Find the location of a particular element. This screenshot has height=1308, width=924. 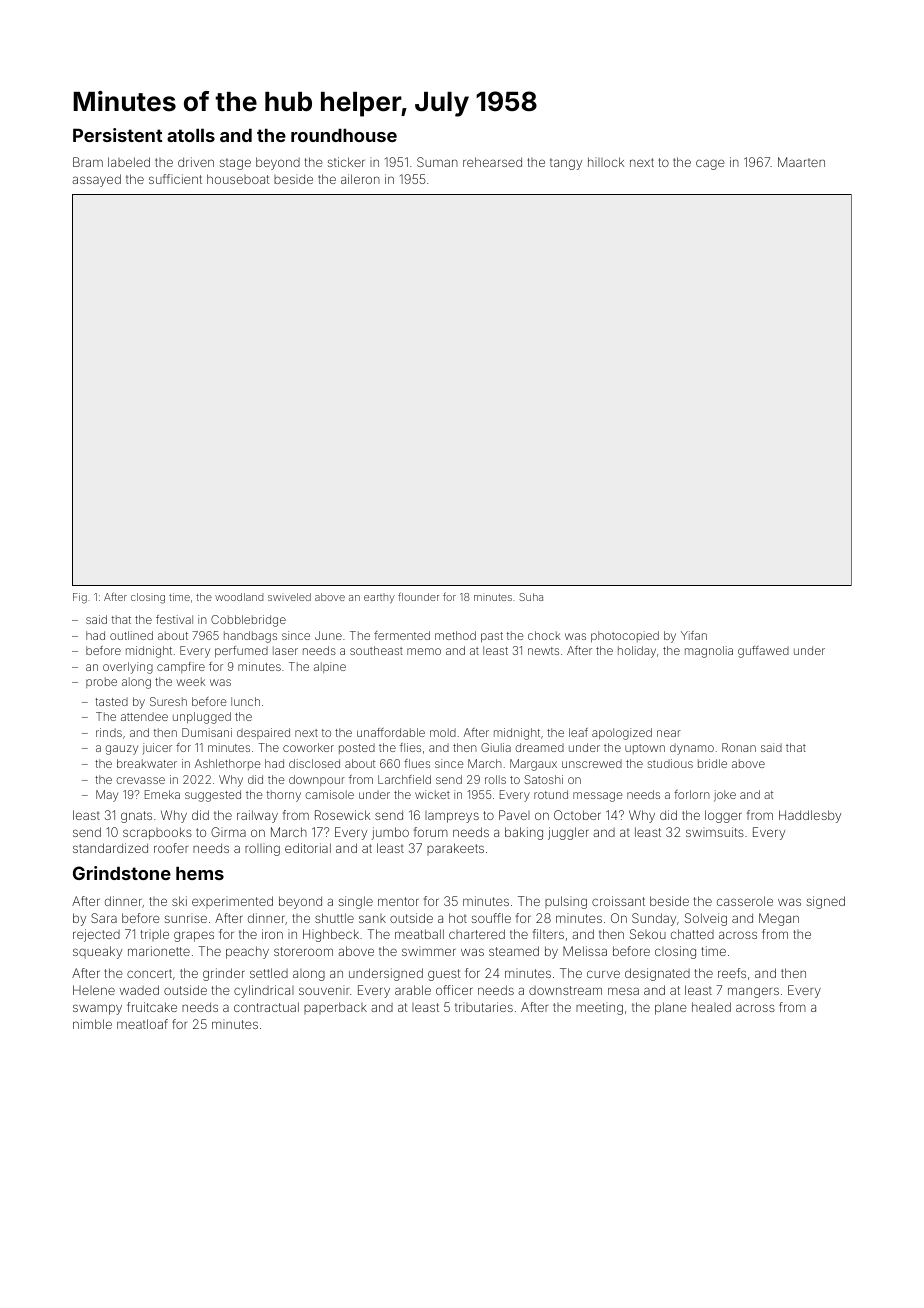

tangy is located at coordinates (566, 164).
